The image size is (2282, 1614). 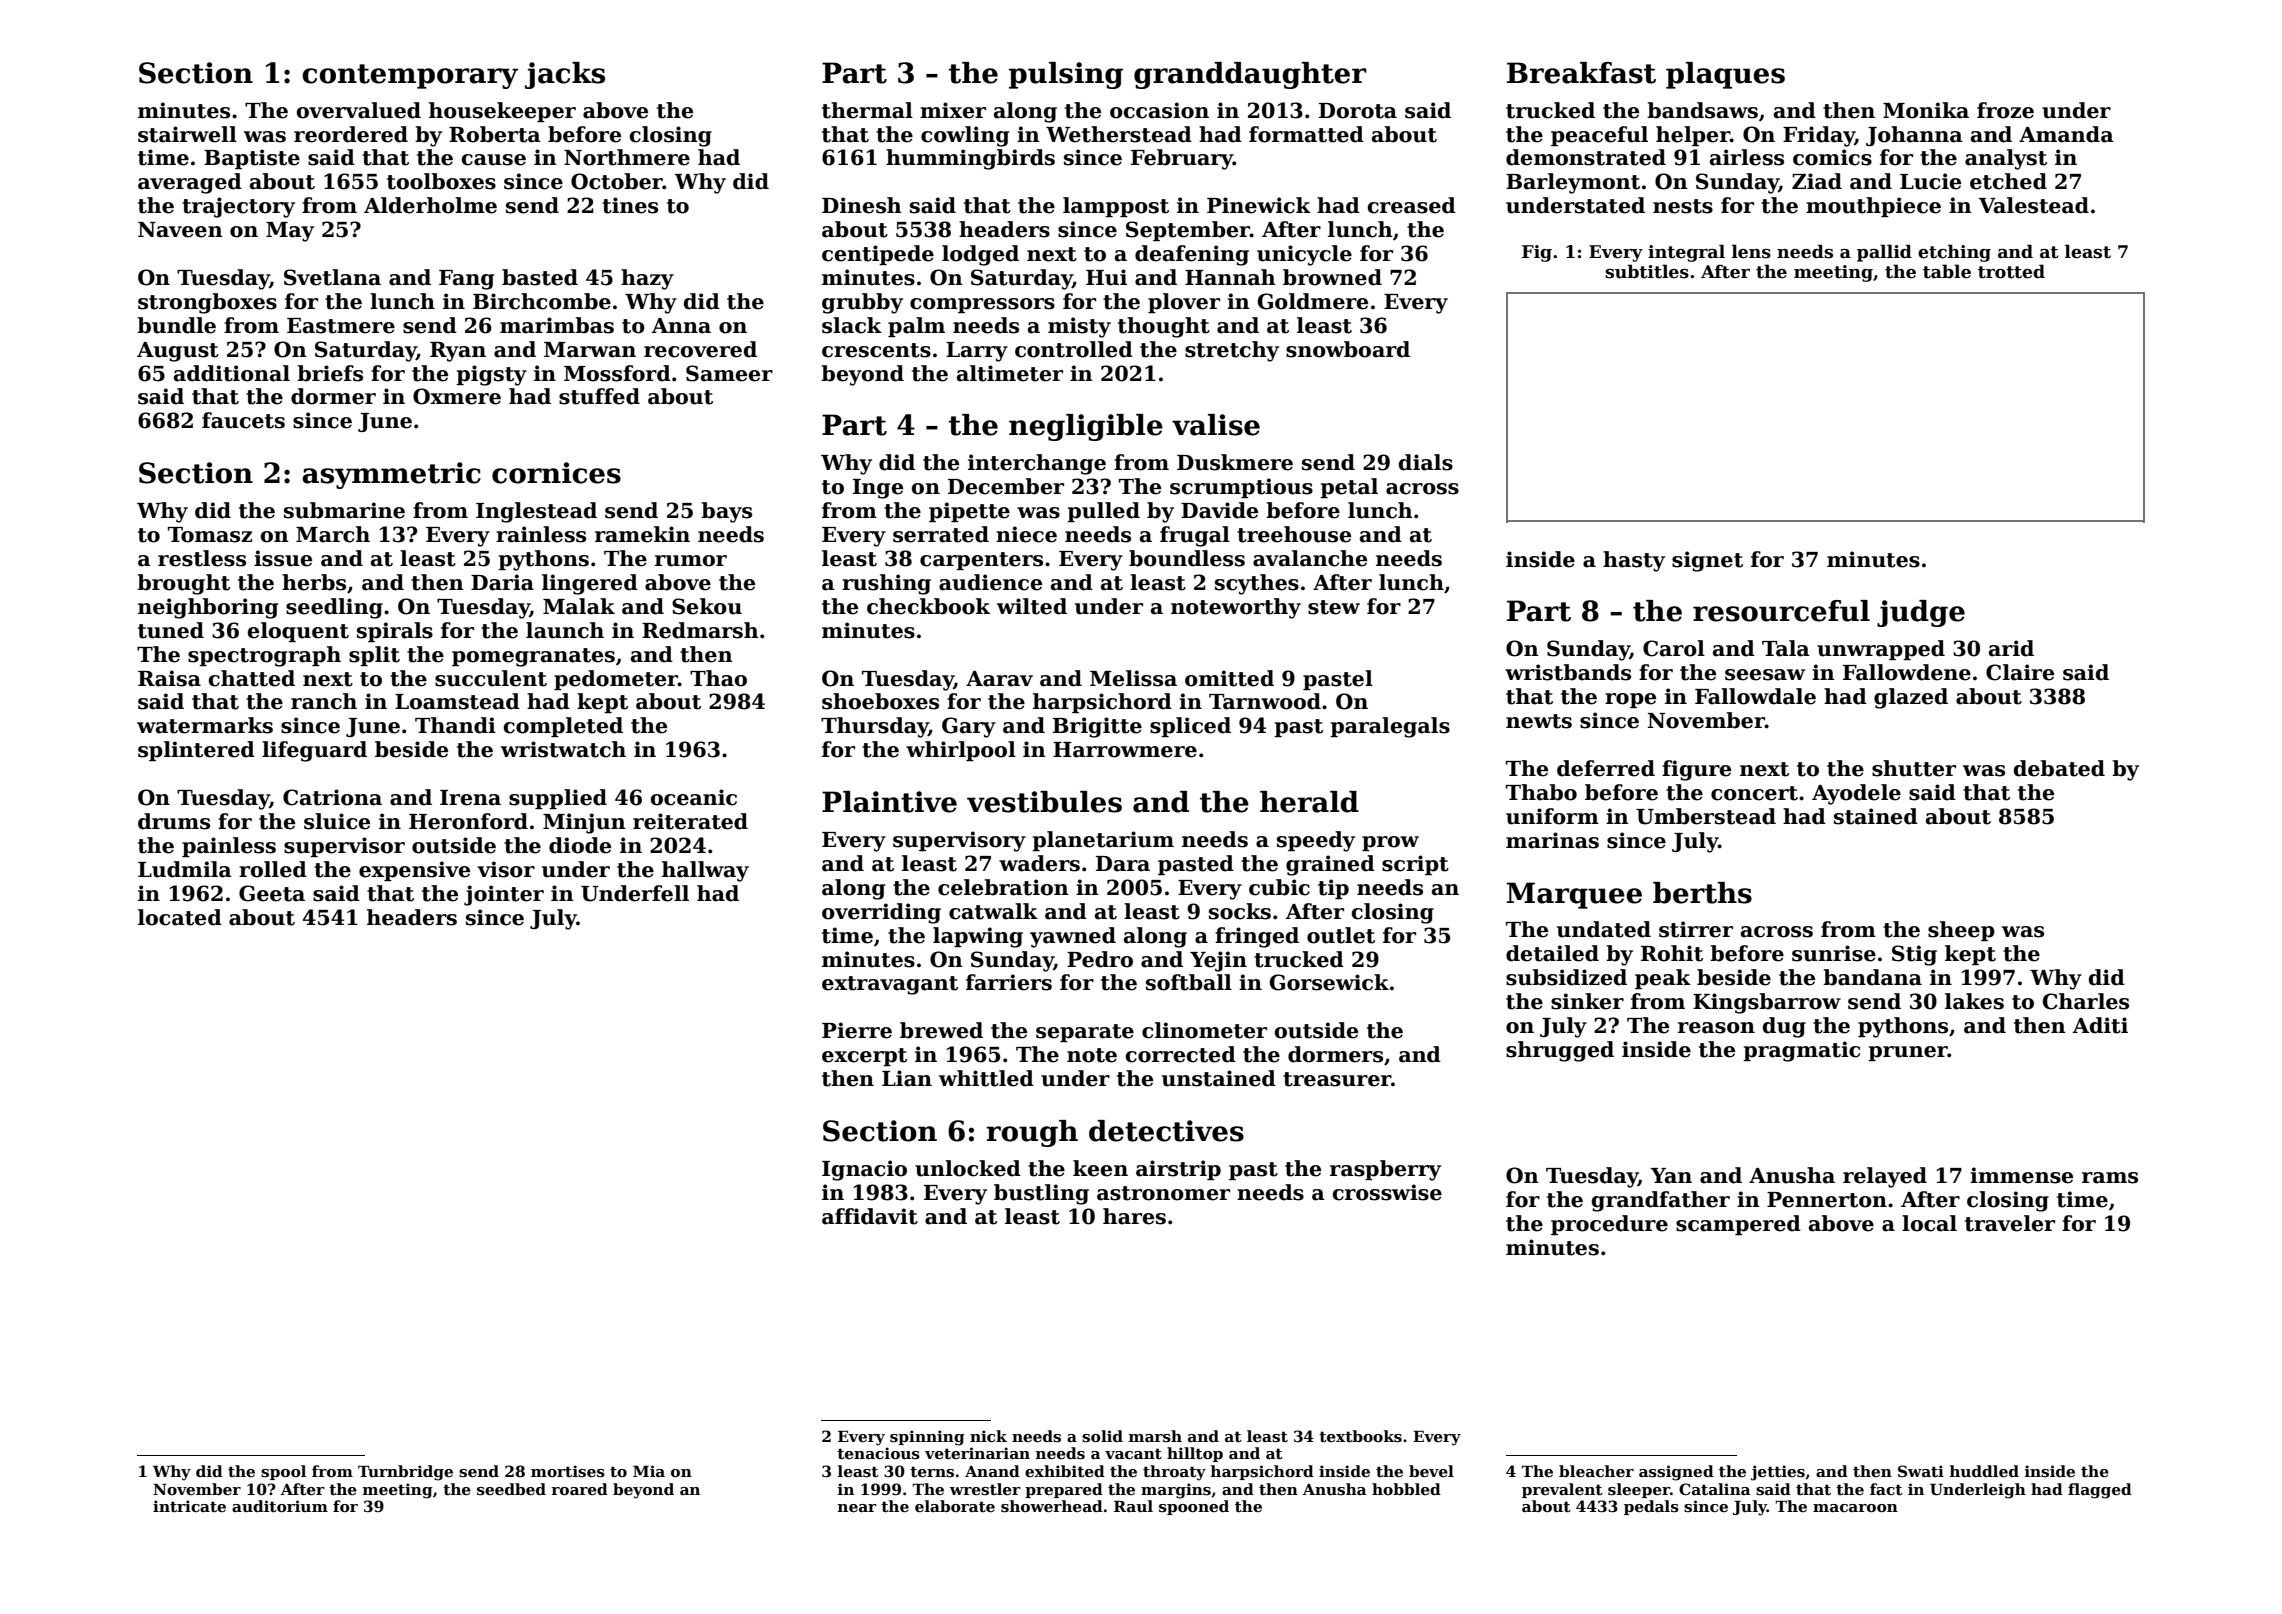 I want to click on pedals, so click(x=1651, y=1507).
